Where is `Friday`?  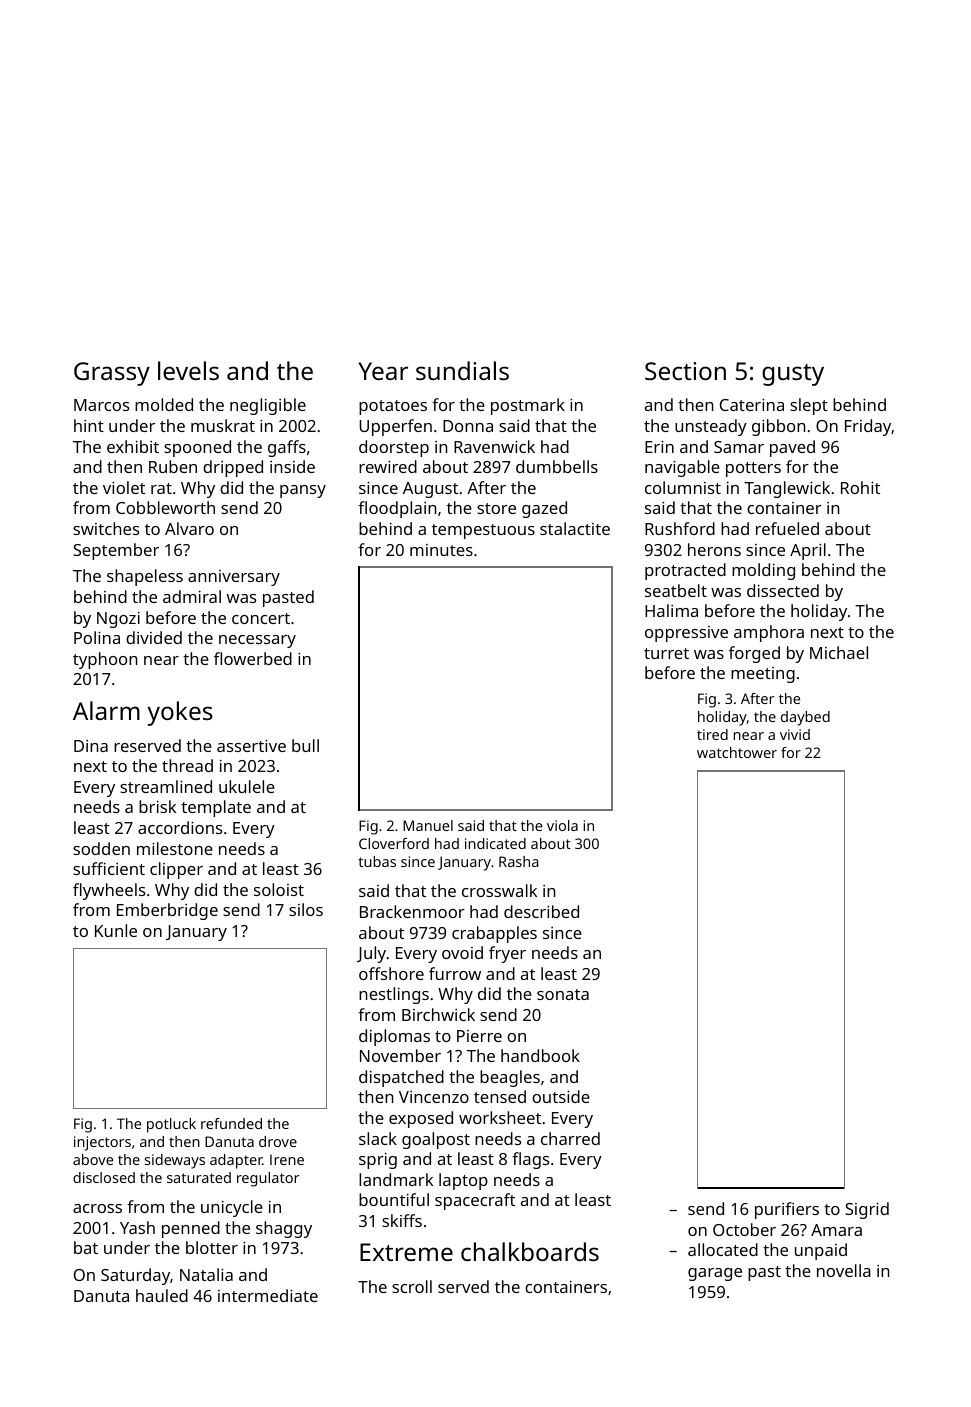 Friday is located at coordinates (868, 427).
